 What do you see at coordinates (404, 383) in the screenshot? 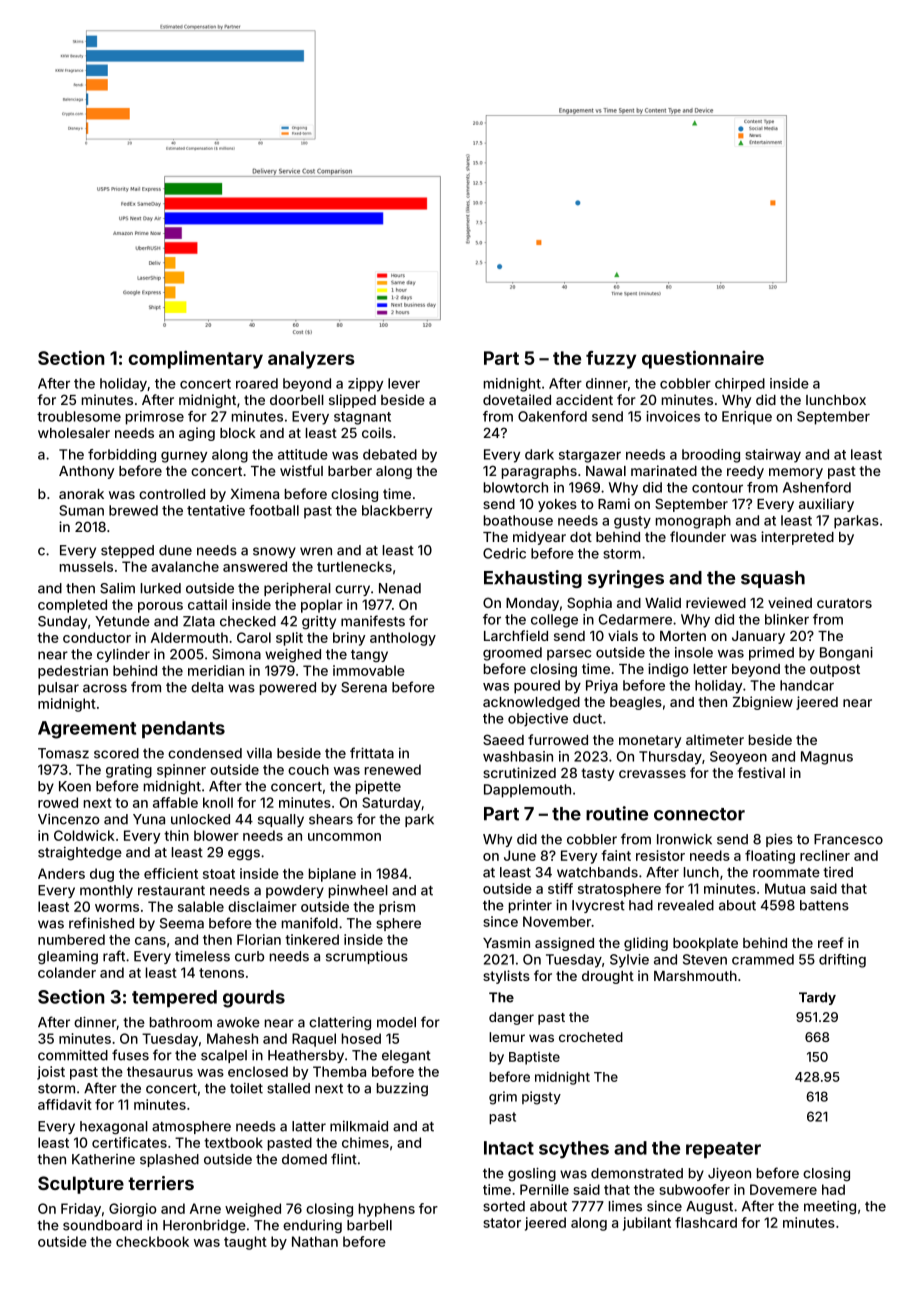
I see `lever` at bounding box center [404, 383].
